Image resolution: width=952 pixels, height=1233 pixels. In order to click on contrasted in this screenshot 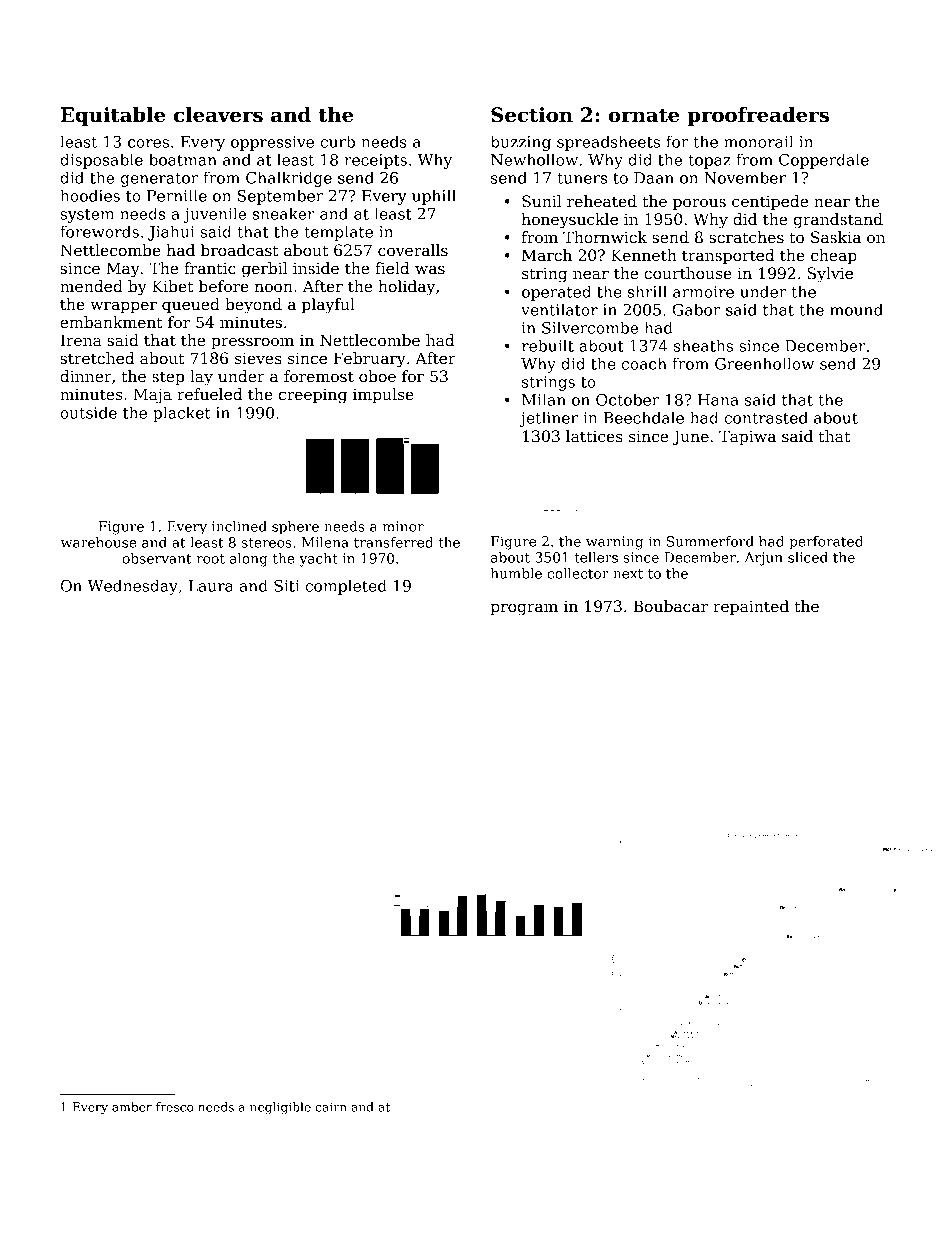, I will do `click(766, 417)`.
